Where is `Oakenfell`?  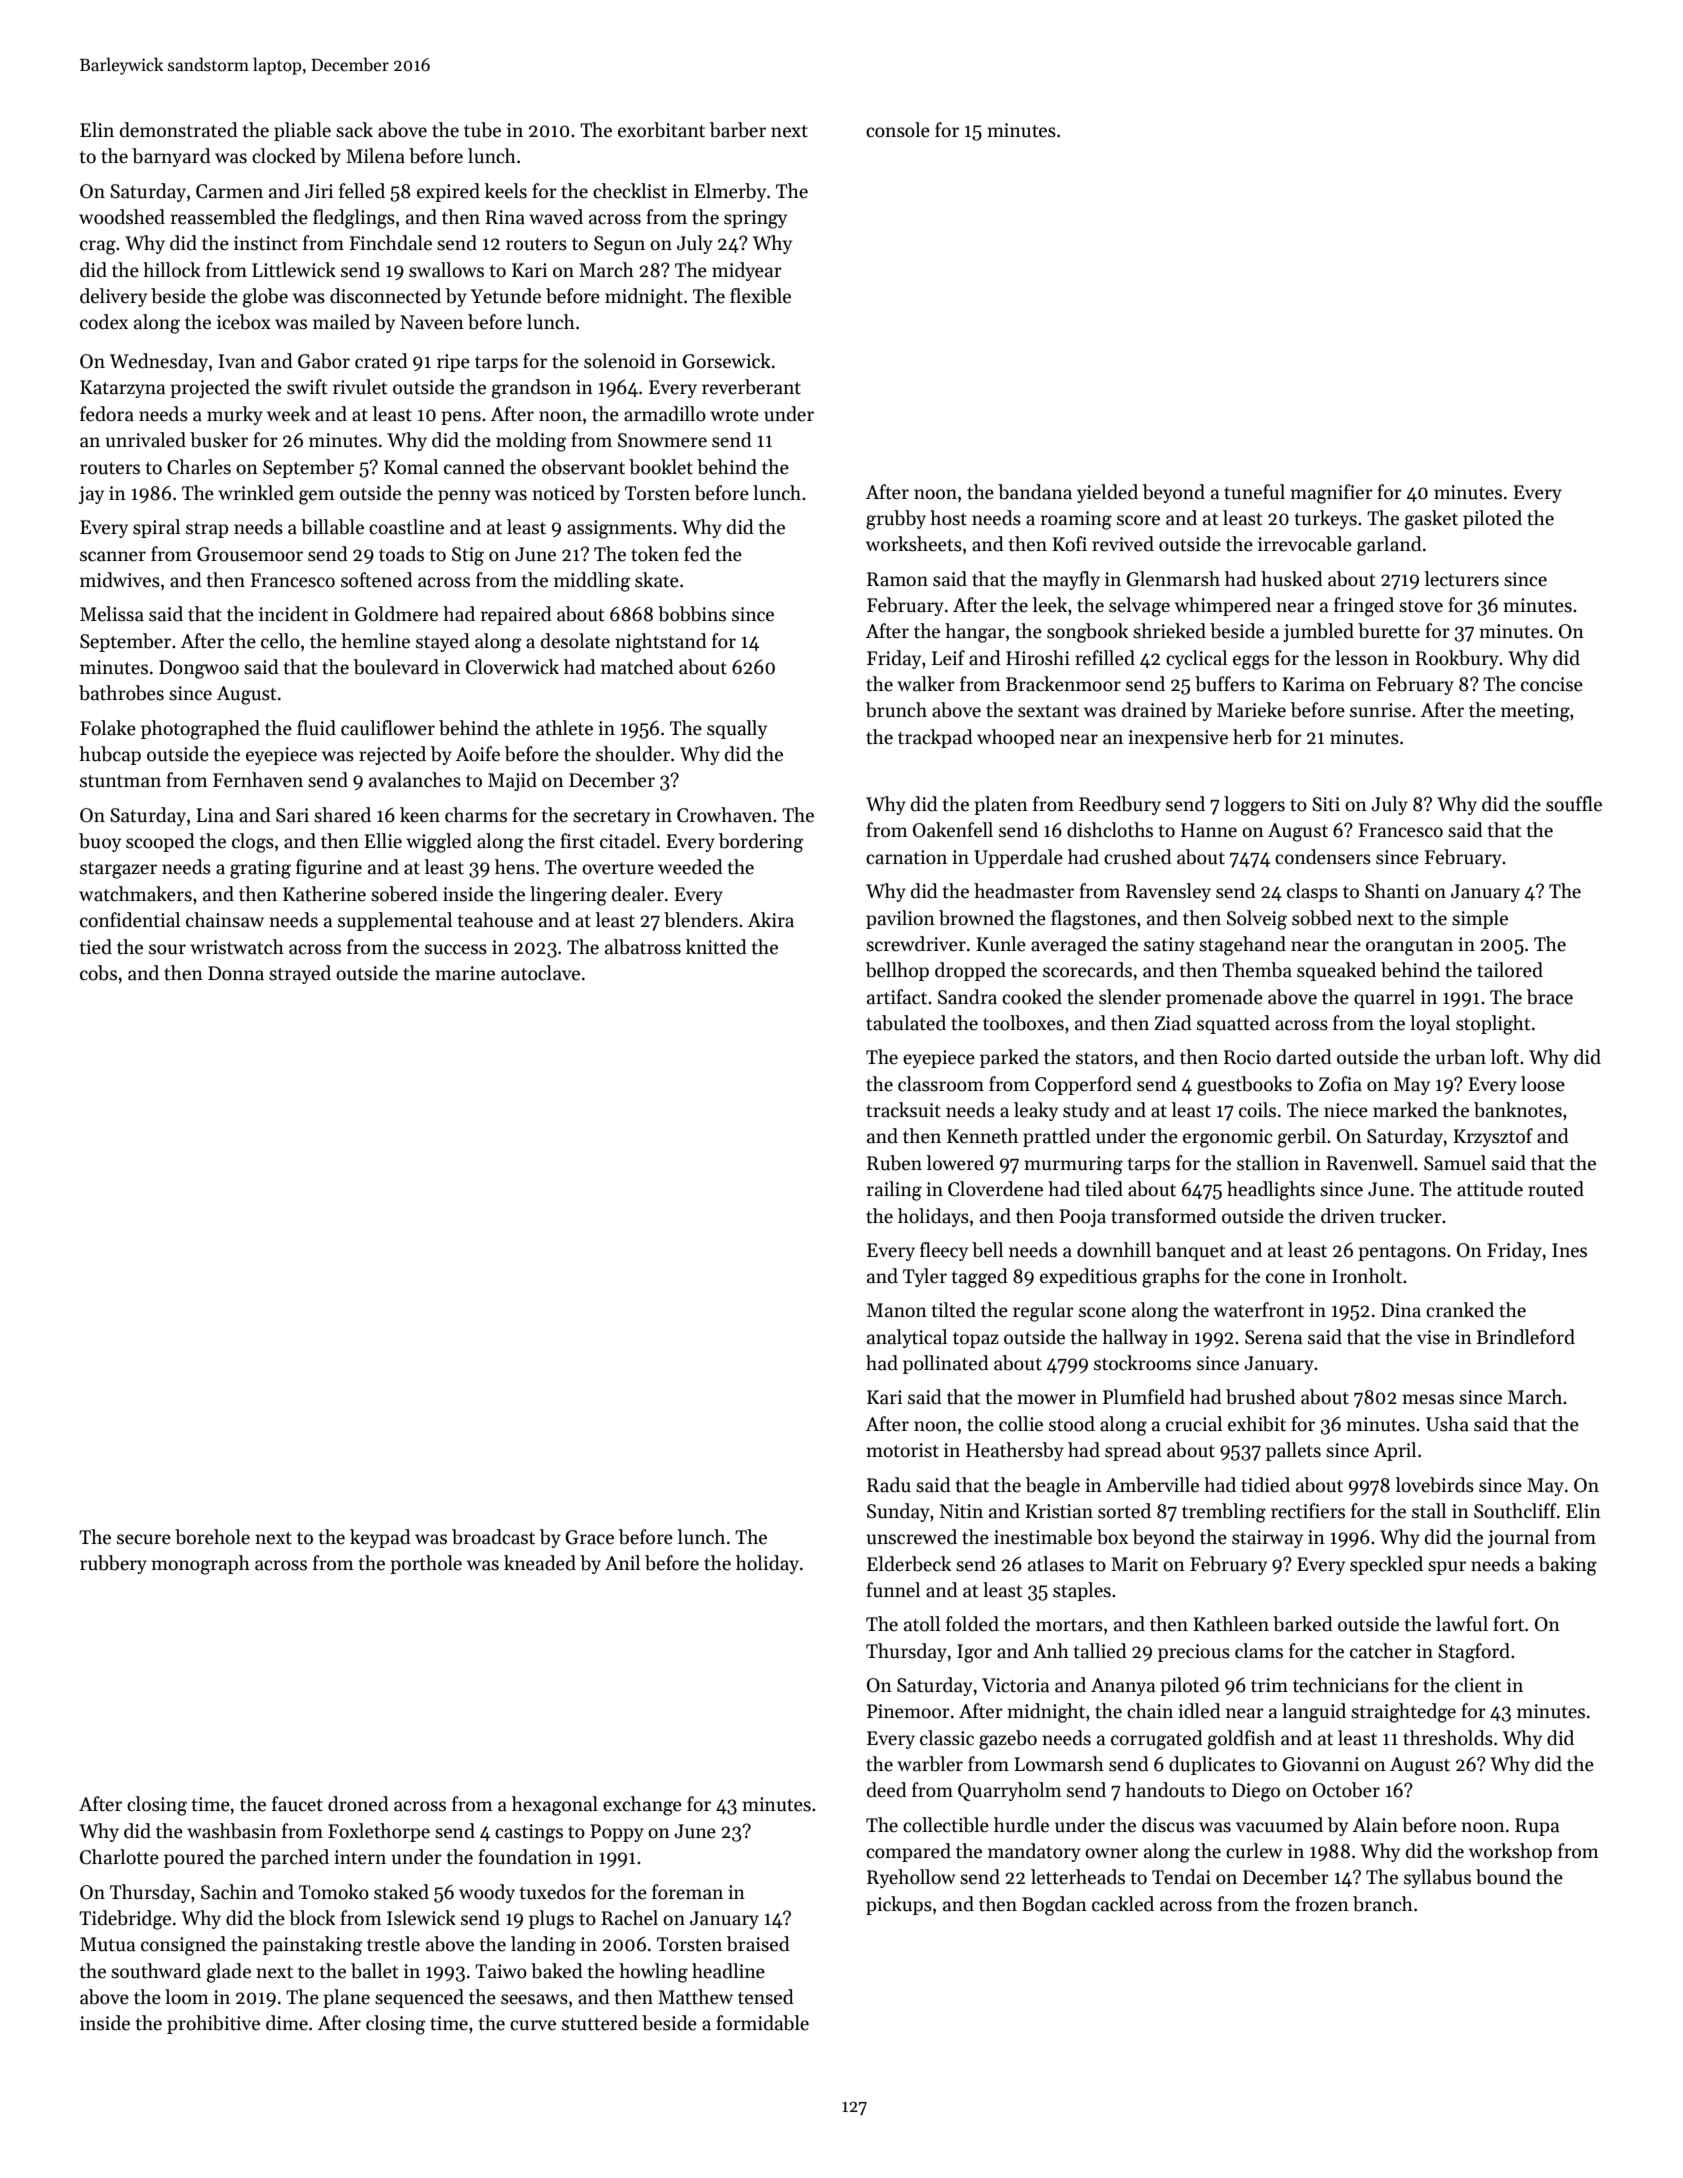 Oakenfell is located at coordinates (953, 830).
